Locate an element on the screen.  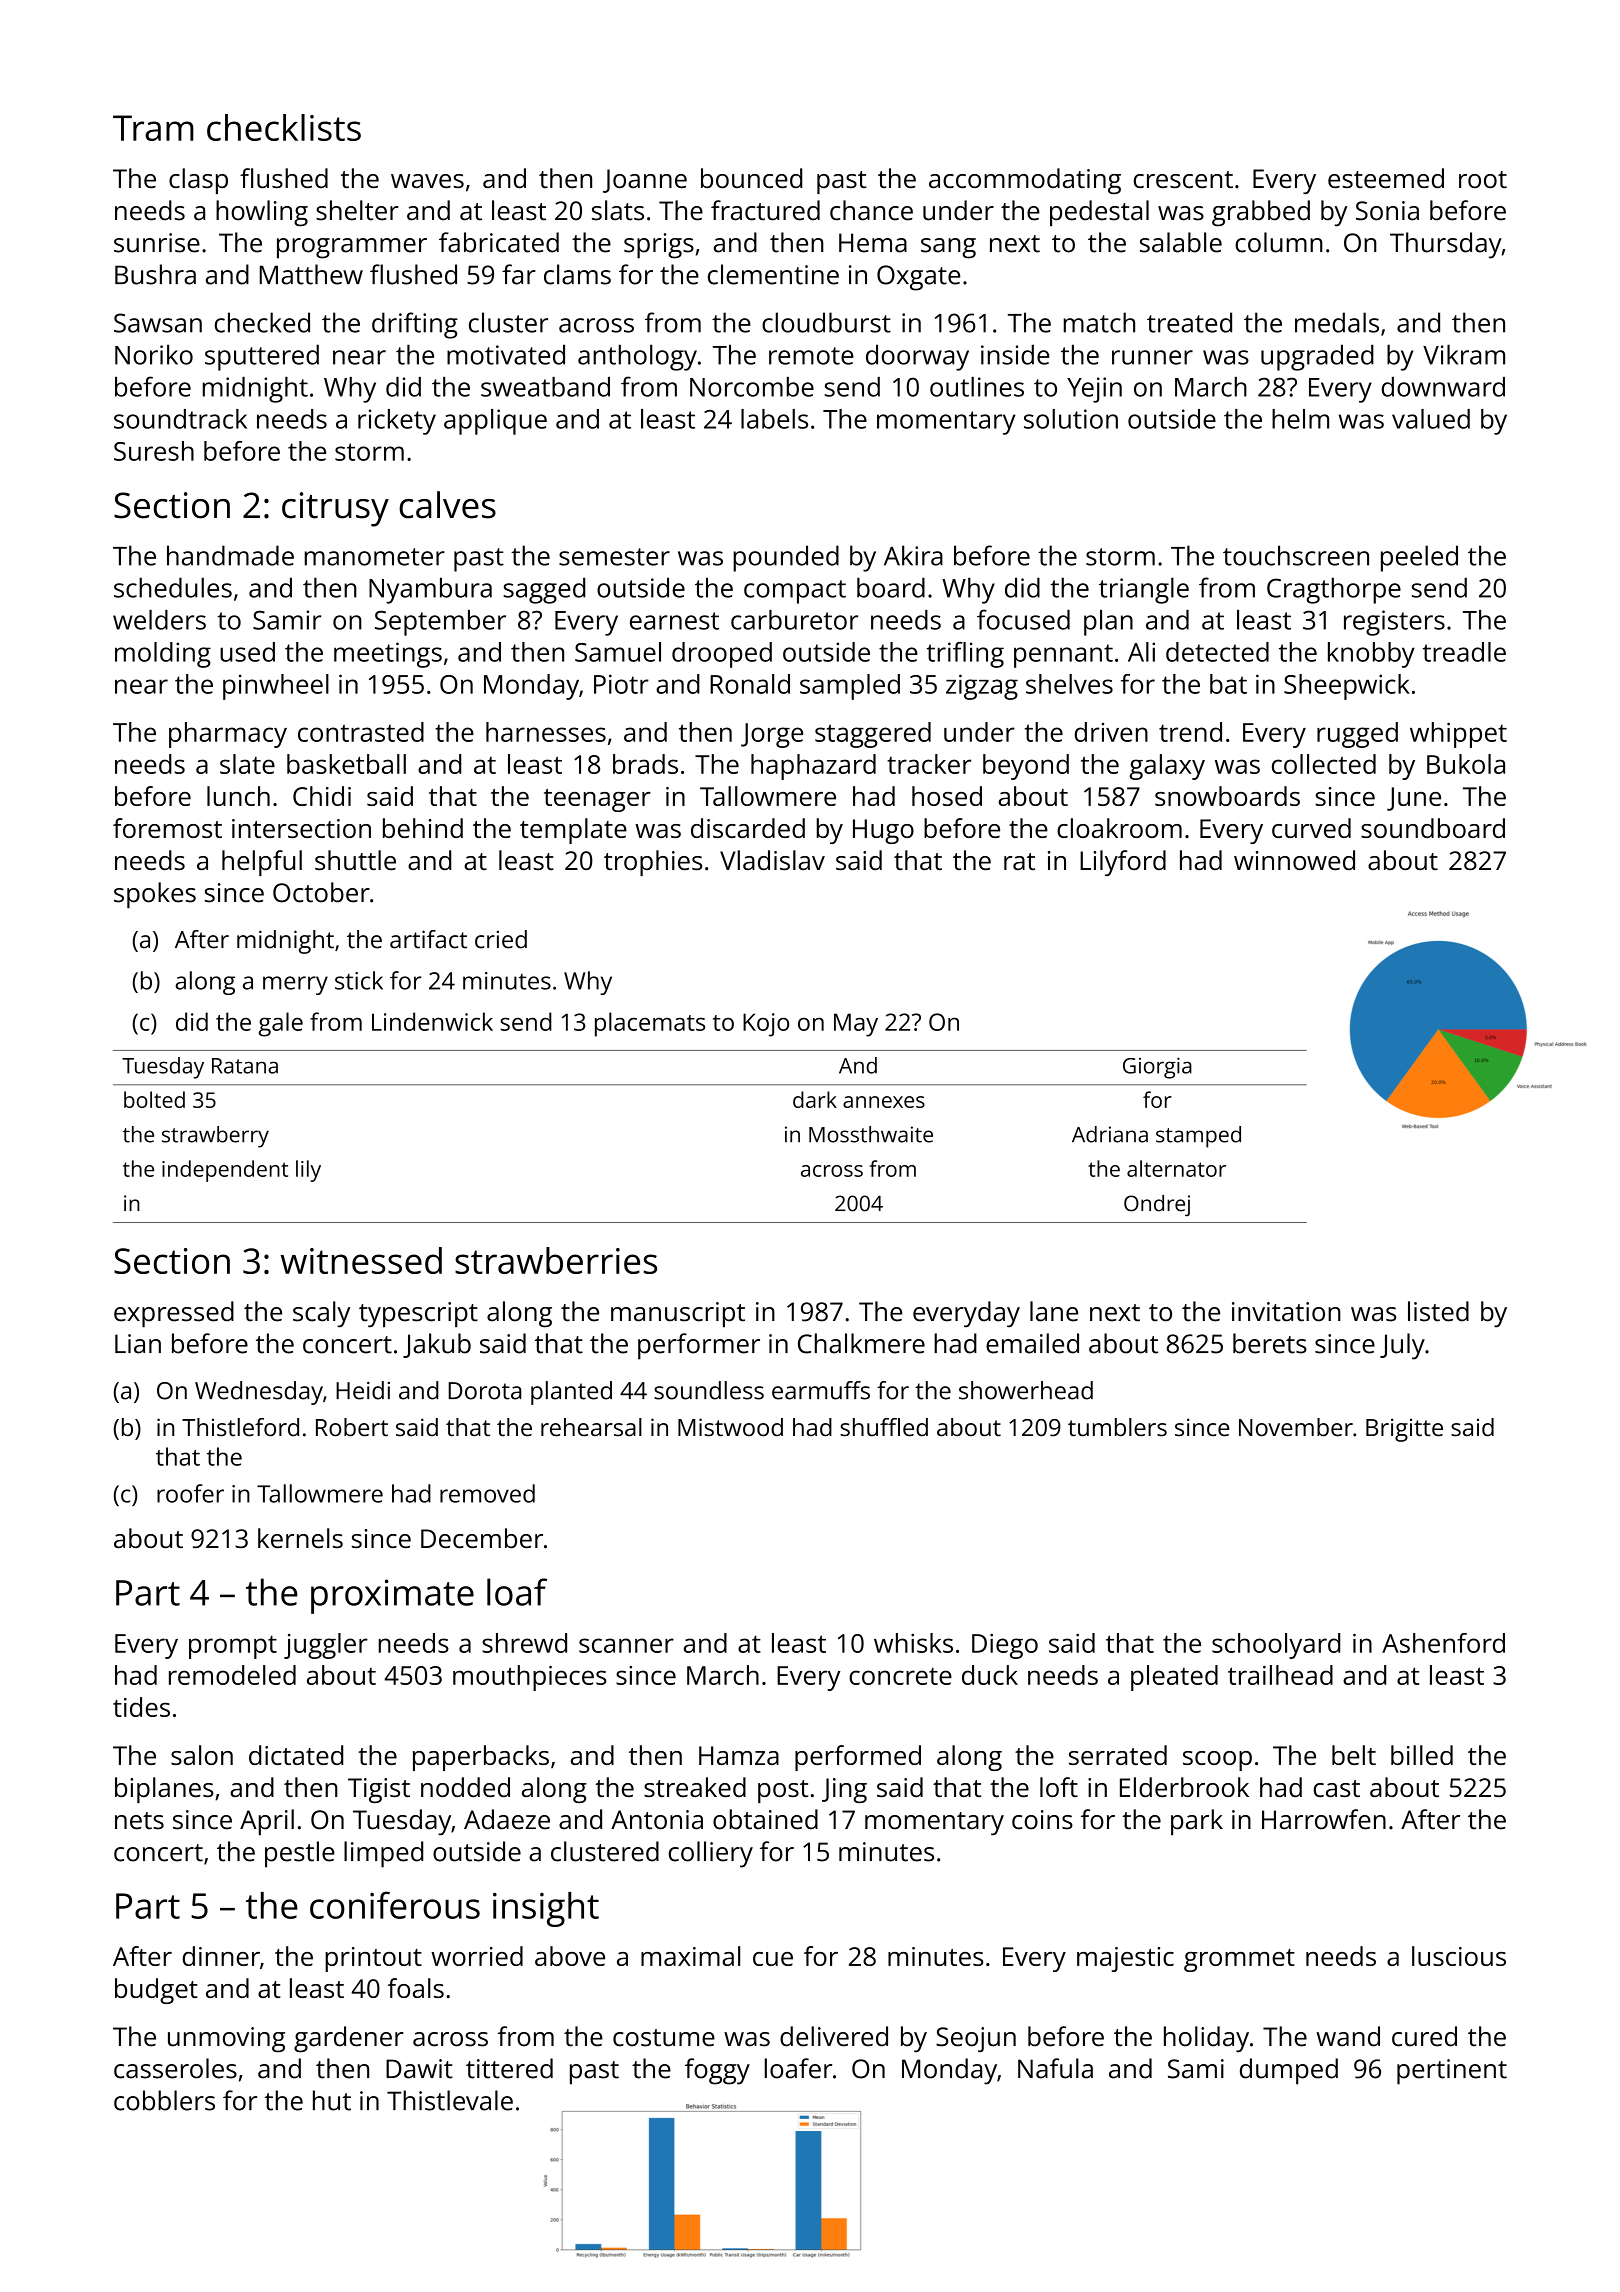
Mossthwaite is located at coordinates (871, 1134).
